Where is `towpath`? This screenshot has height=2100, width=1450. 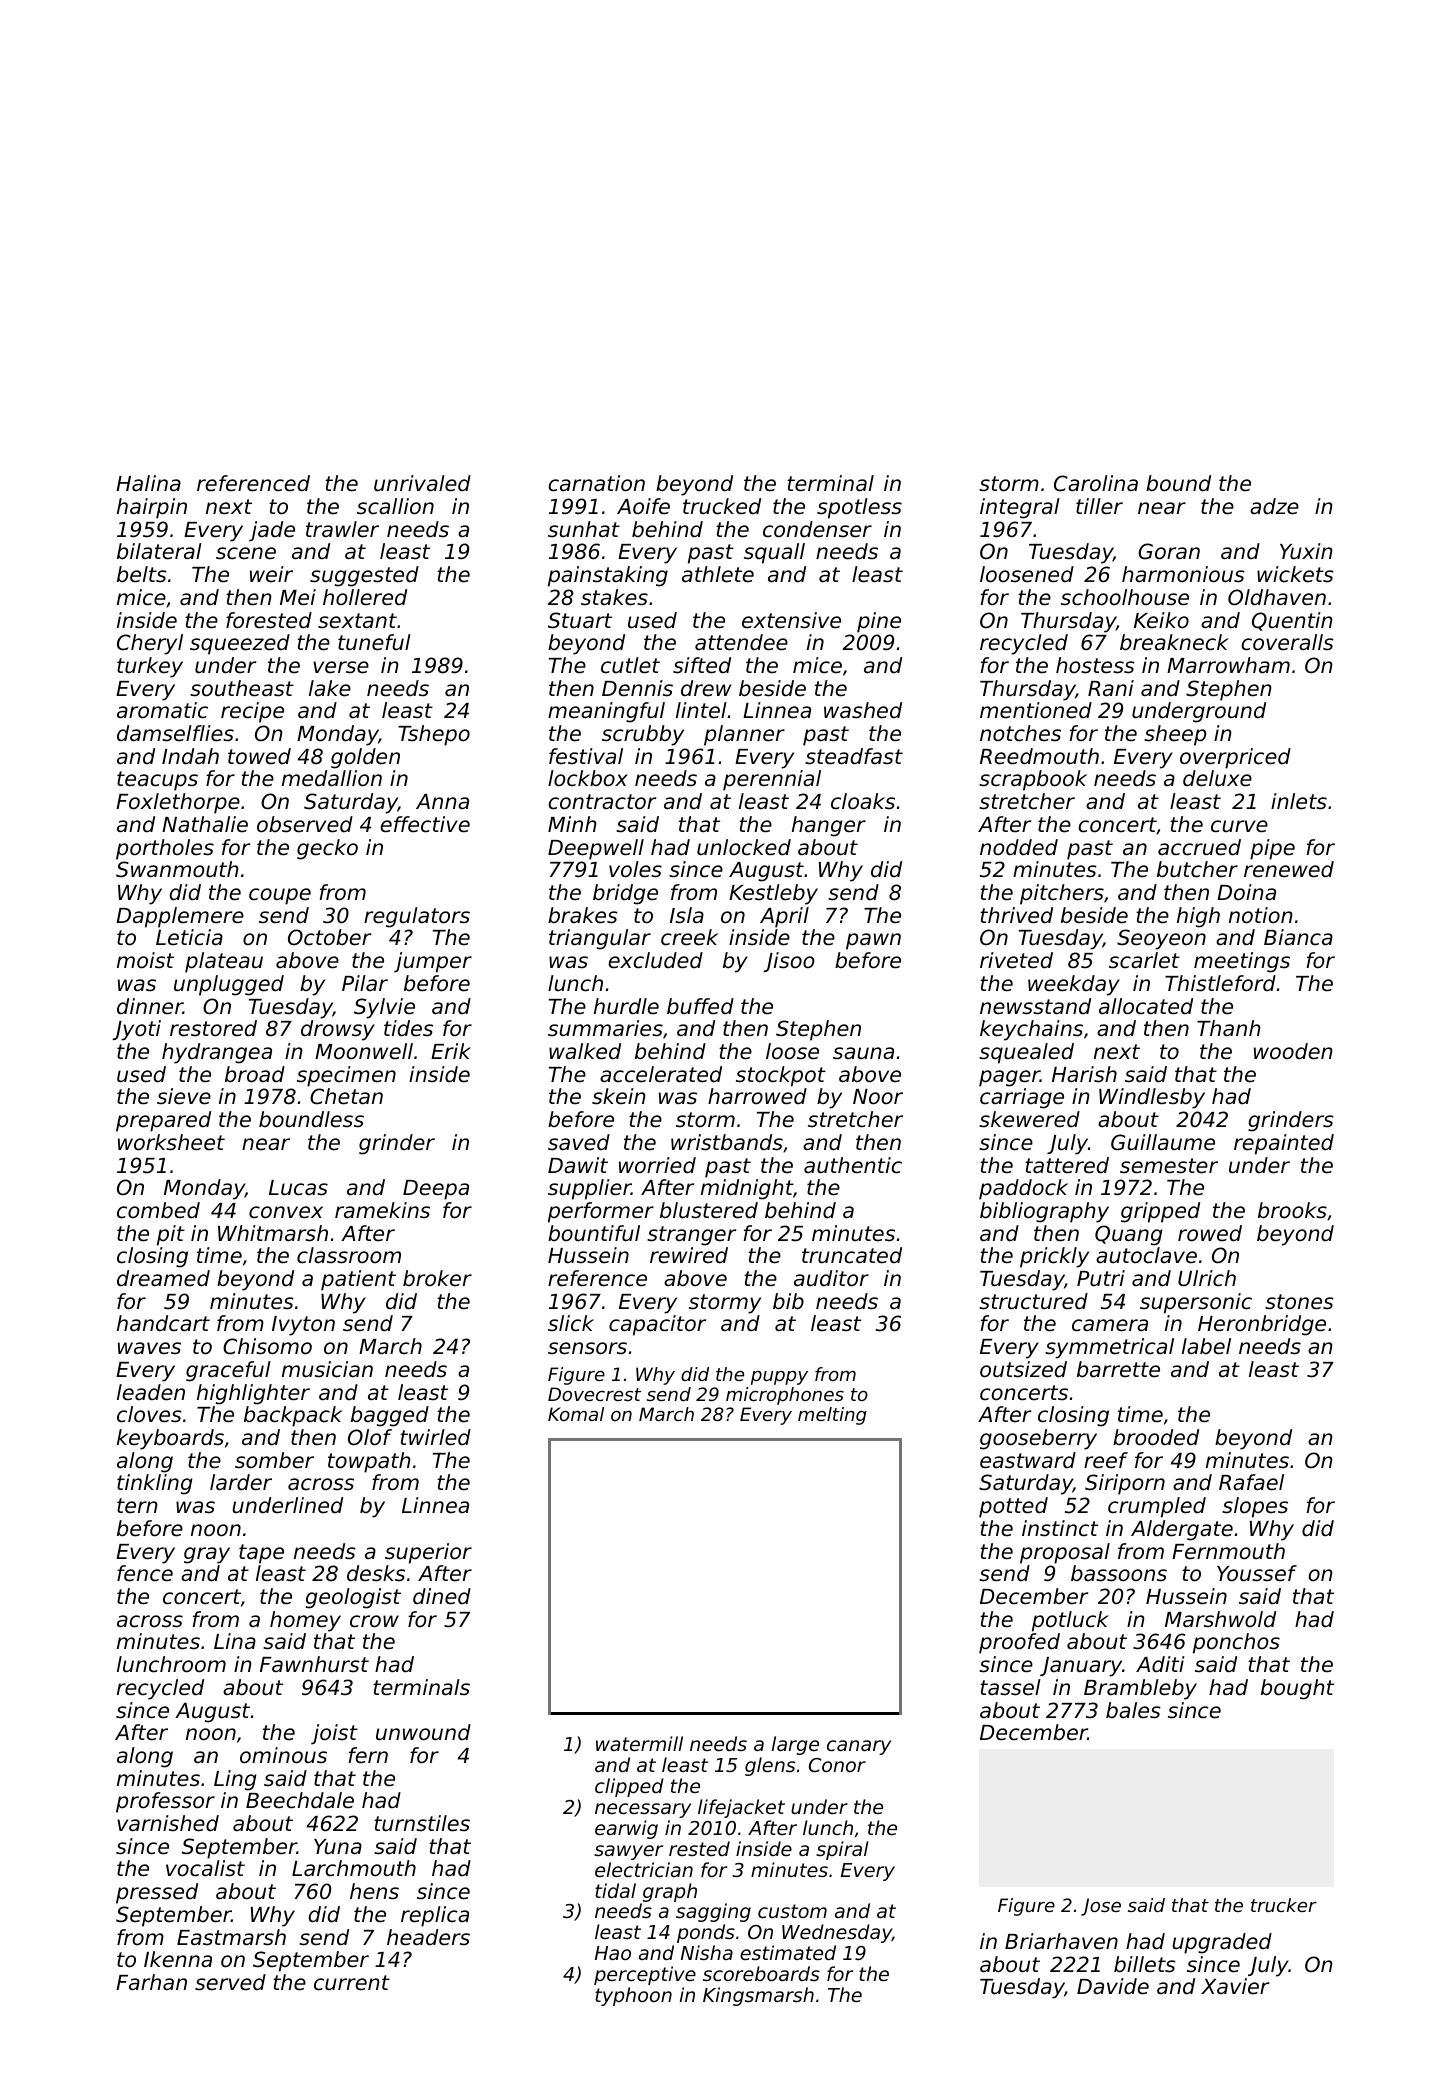
towpath is located at coordinates (369, 1462).
